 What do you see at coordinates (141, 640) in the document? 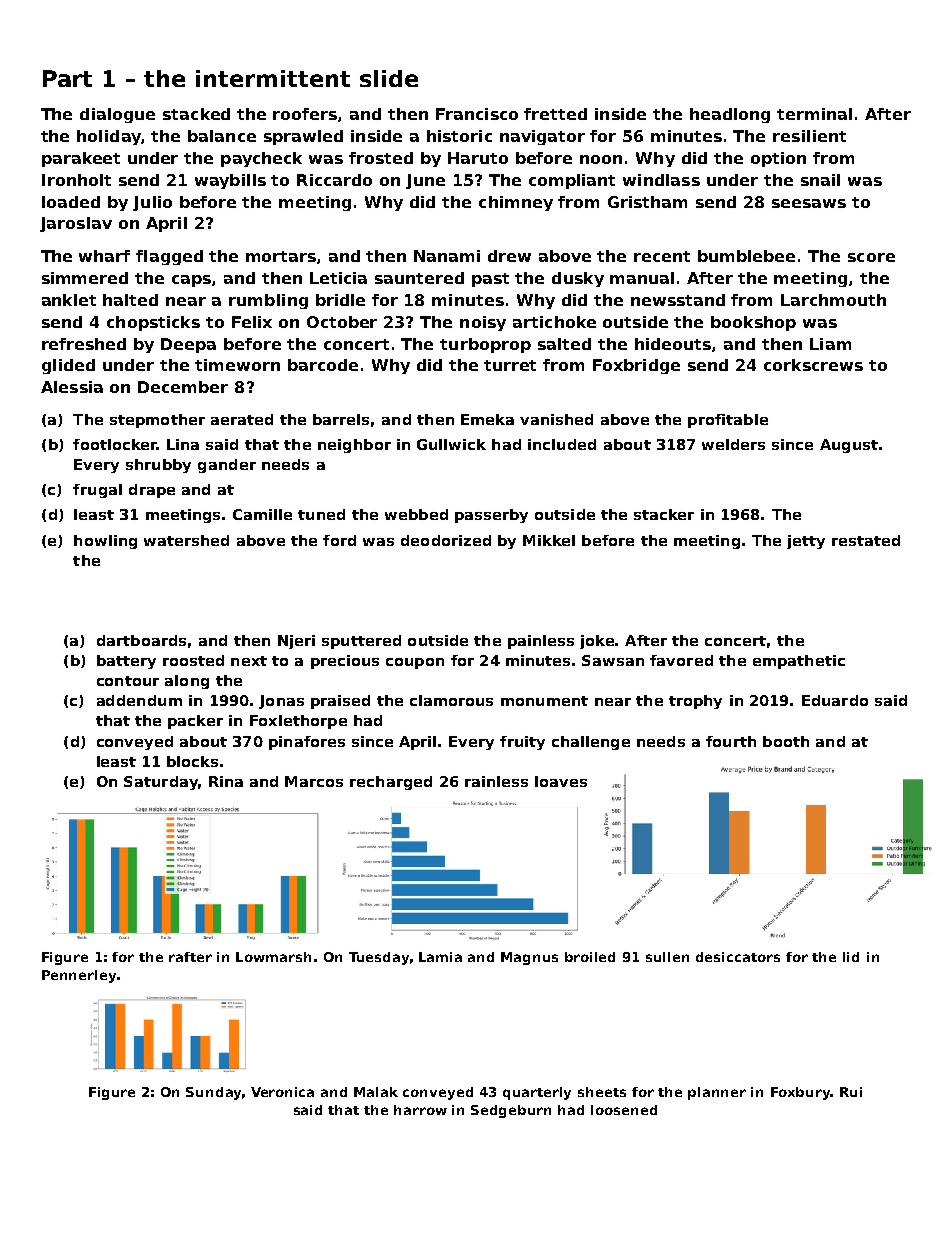
I see `dartboards` at bounding box center [141, 640].
